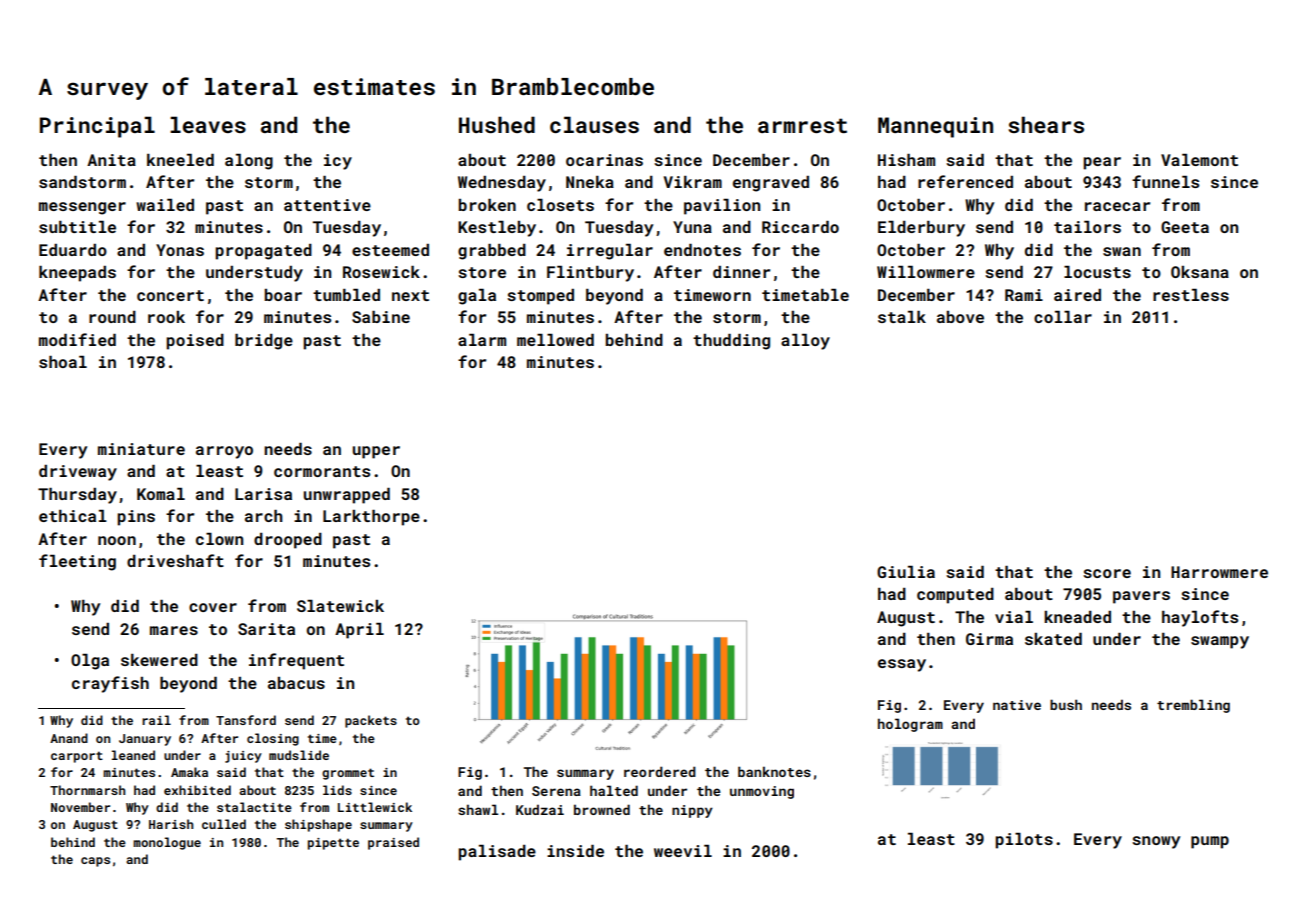 This image has height=924, width=1308. What do you see at coordinates (117, 540) in the image?
I see `noon` at bounding box center [117, 540].
